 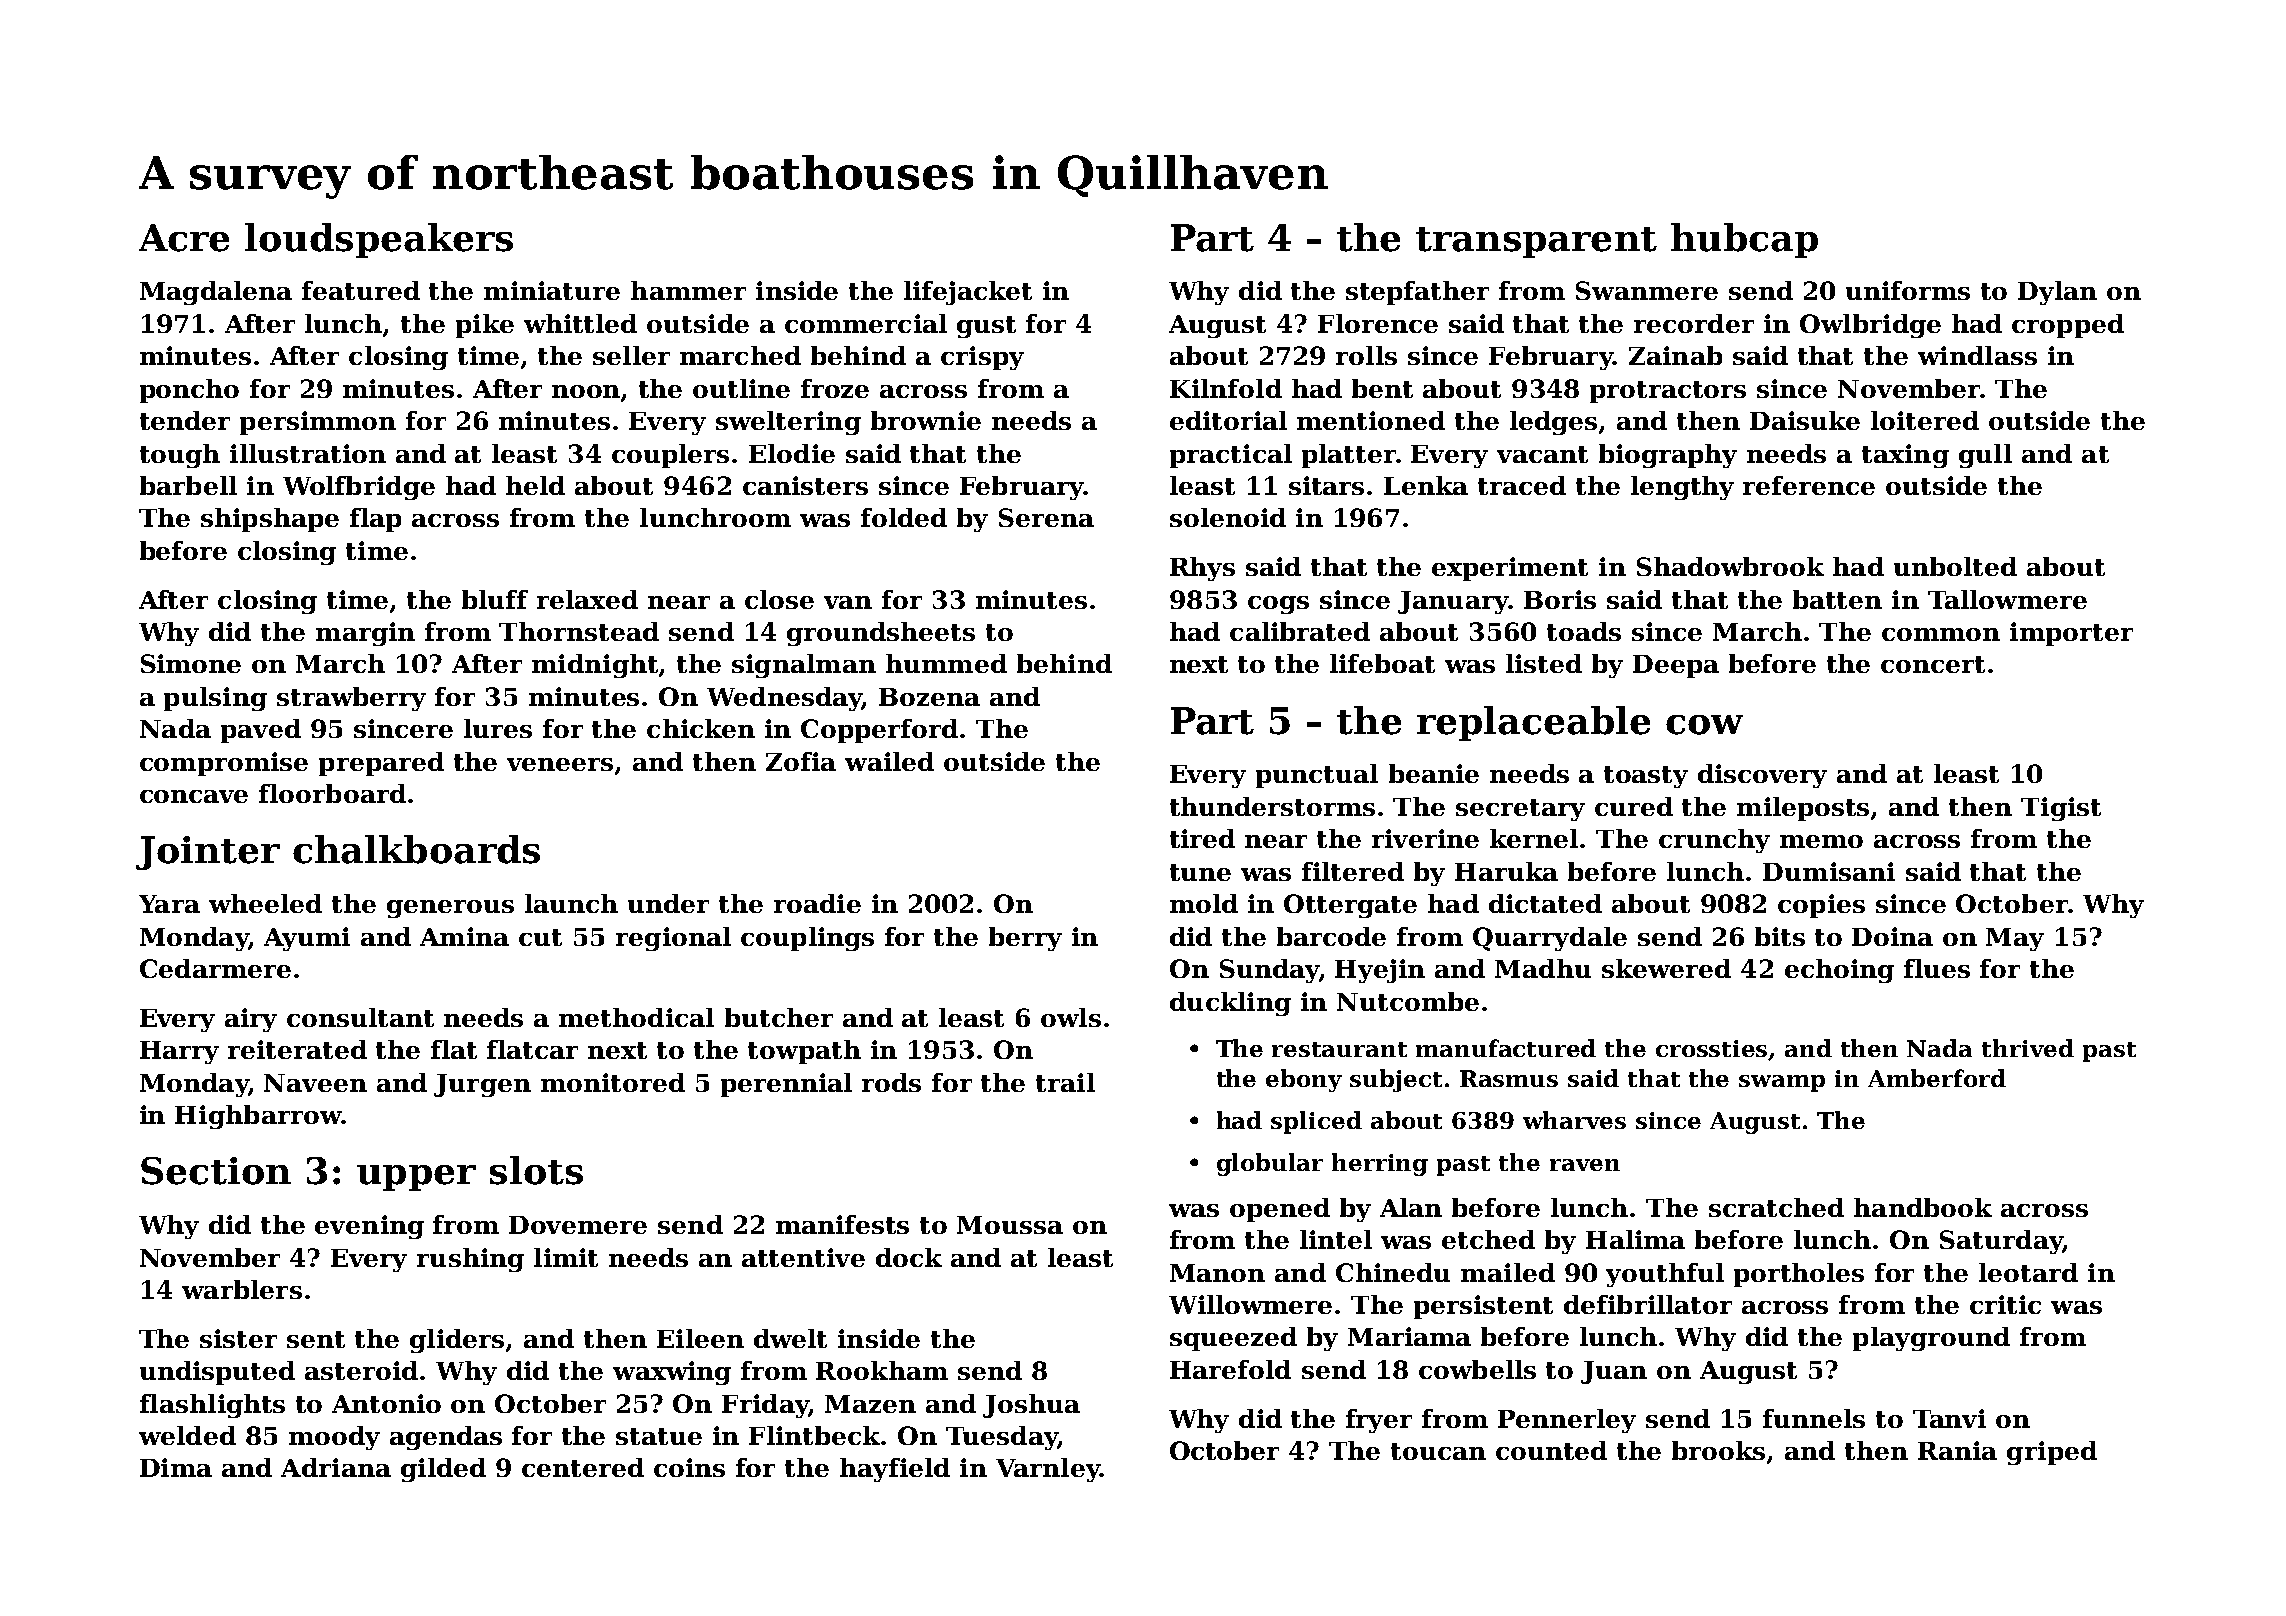 I want to click on roadie, so click(x=817, y=903).
